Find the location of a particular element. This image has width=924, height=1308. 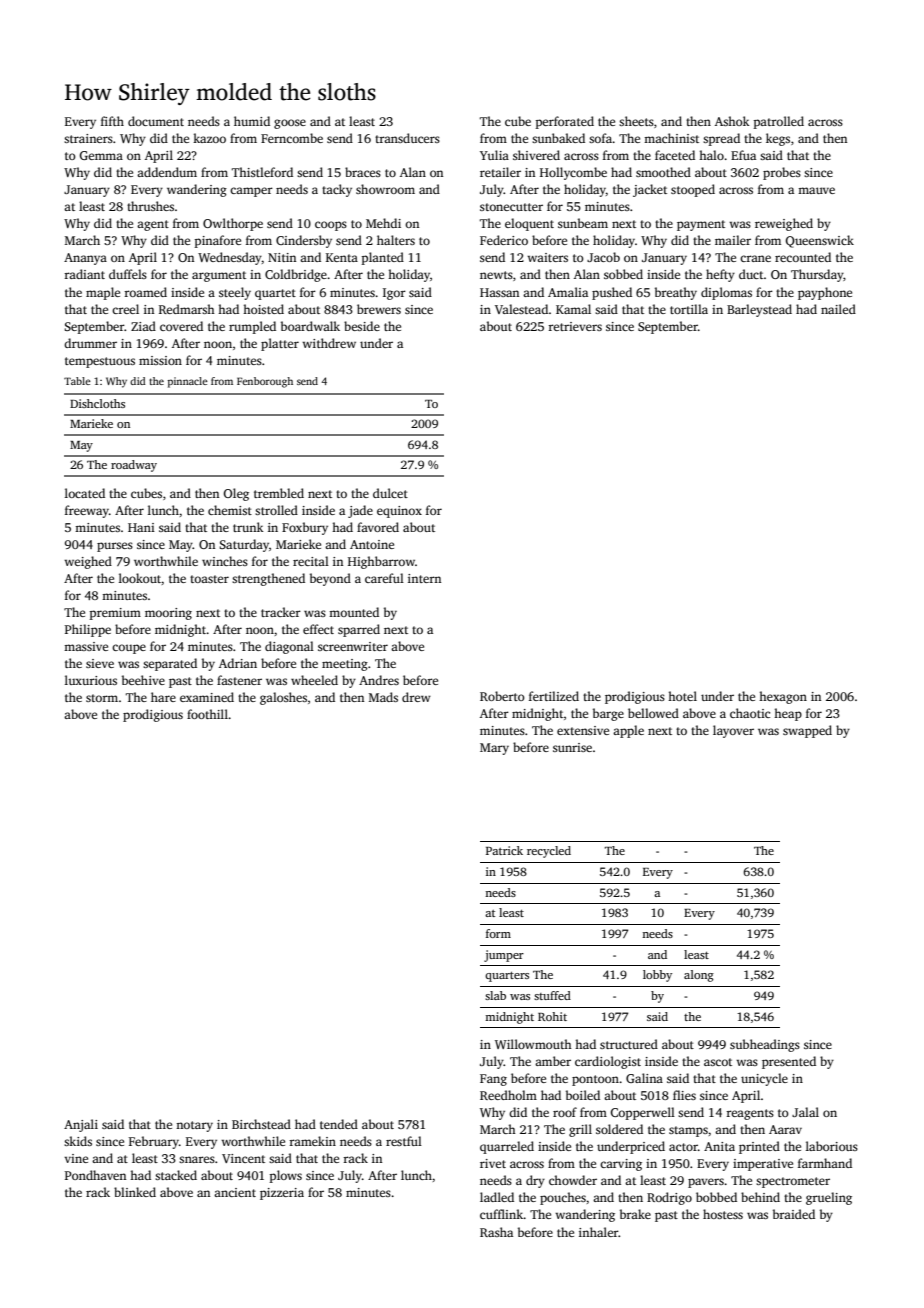

Ananya is located at coordinates (85, 259).
